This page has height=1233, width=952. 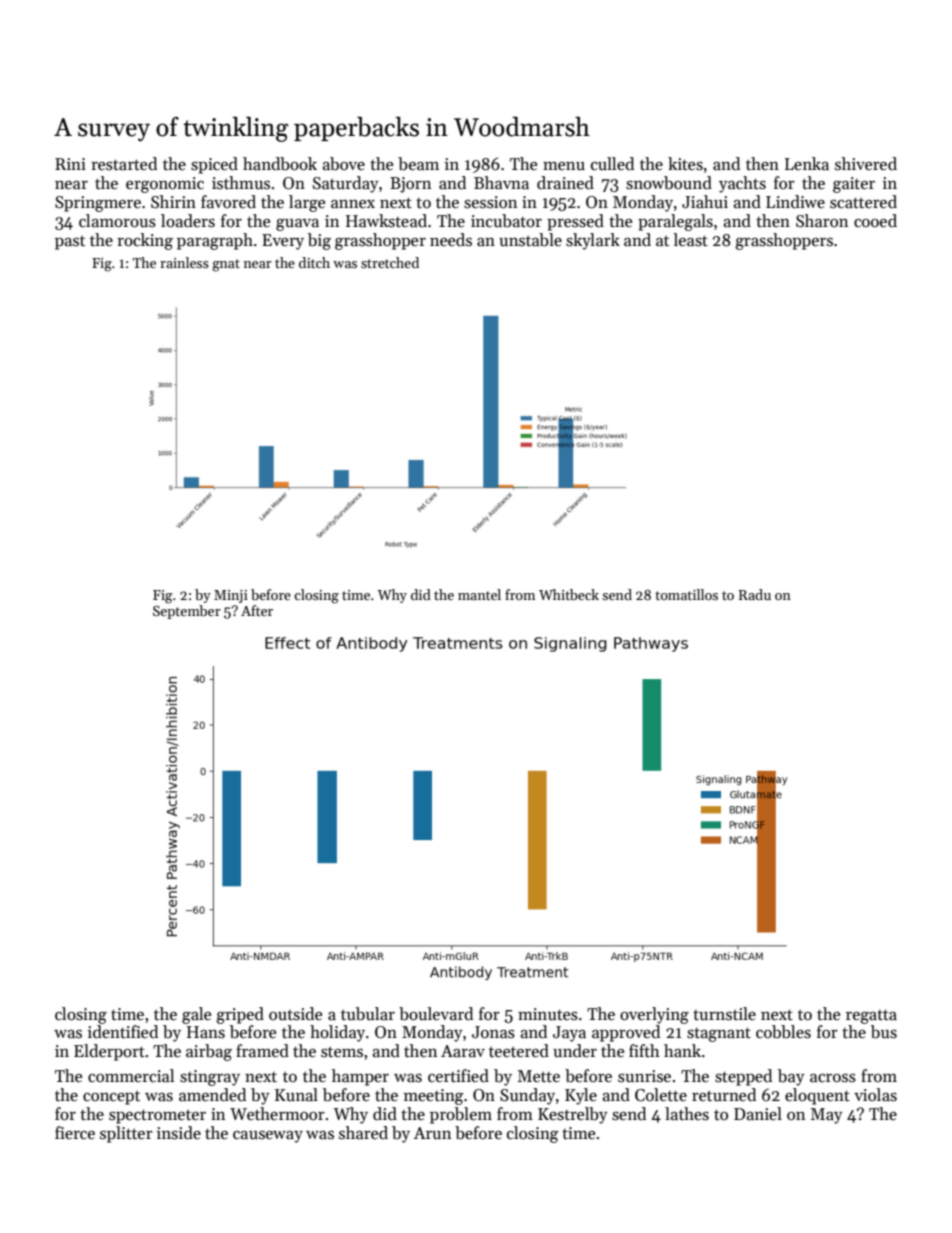 I want to click on spiced, so click(x=214, y=165).
